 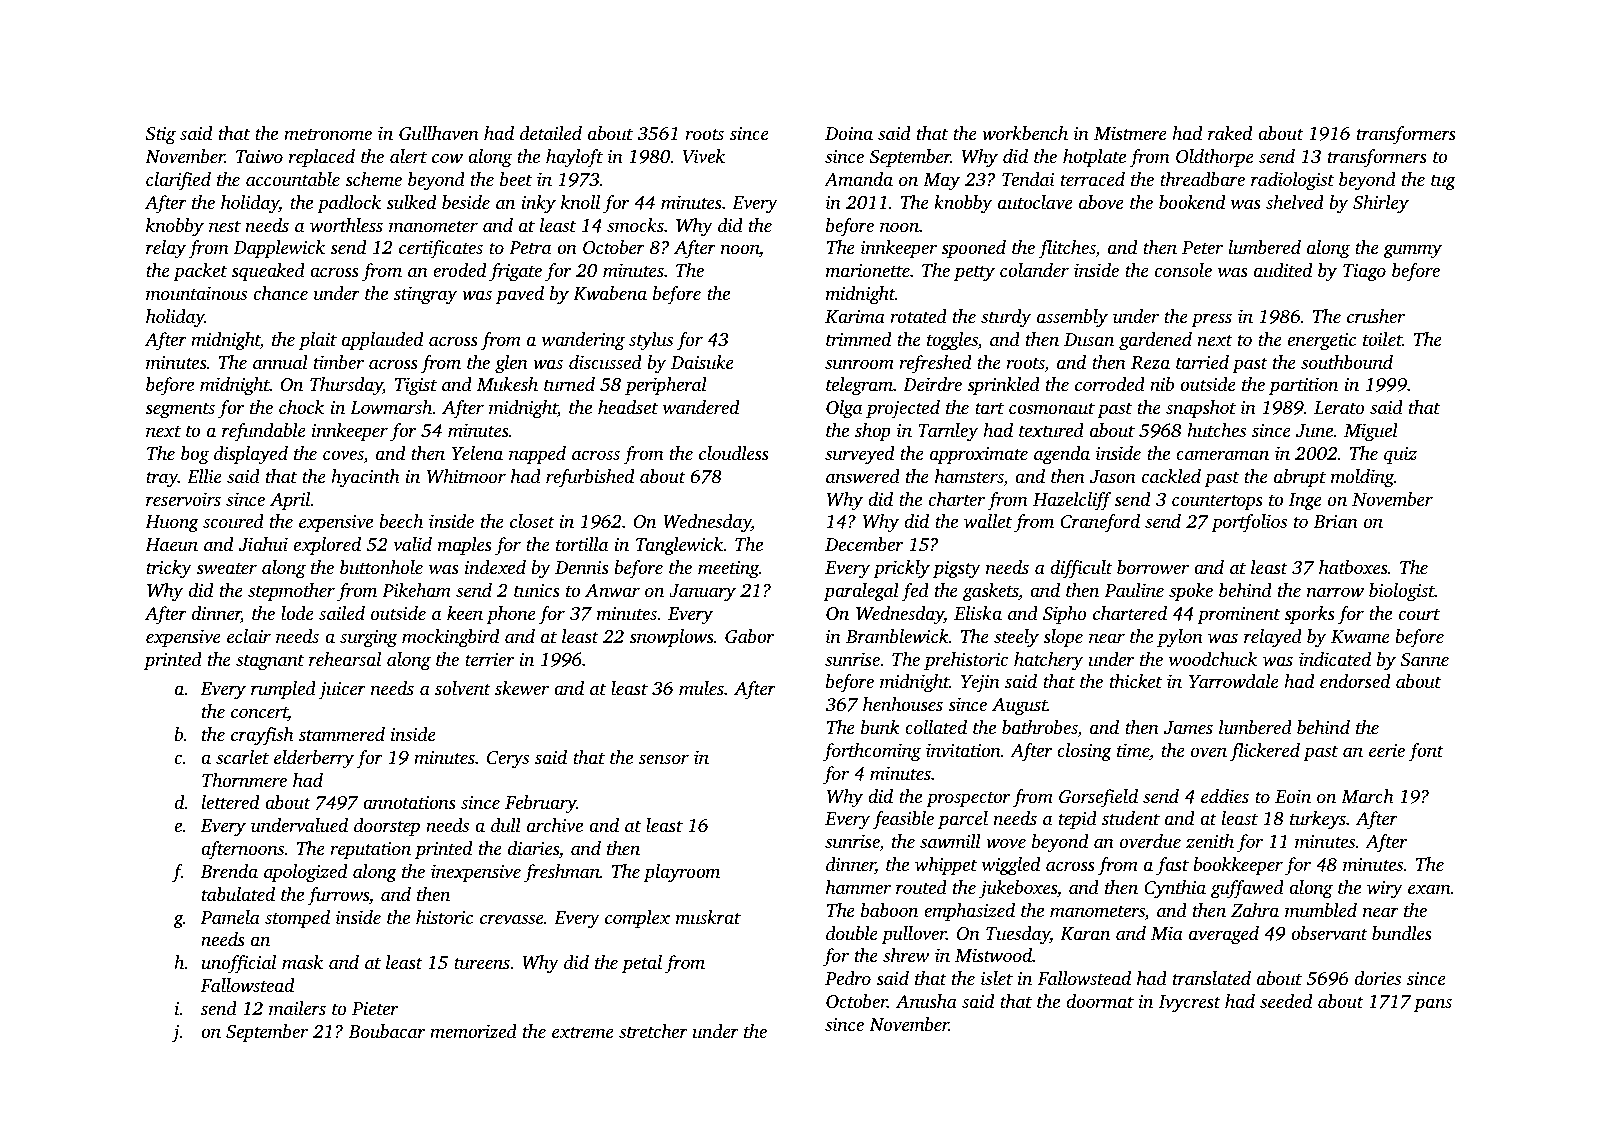 What do you see at coordinates (1425, 660) in the image?
I see `Sanne` at bounding box center [1425, 660].
